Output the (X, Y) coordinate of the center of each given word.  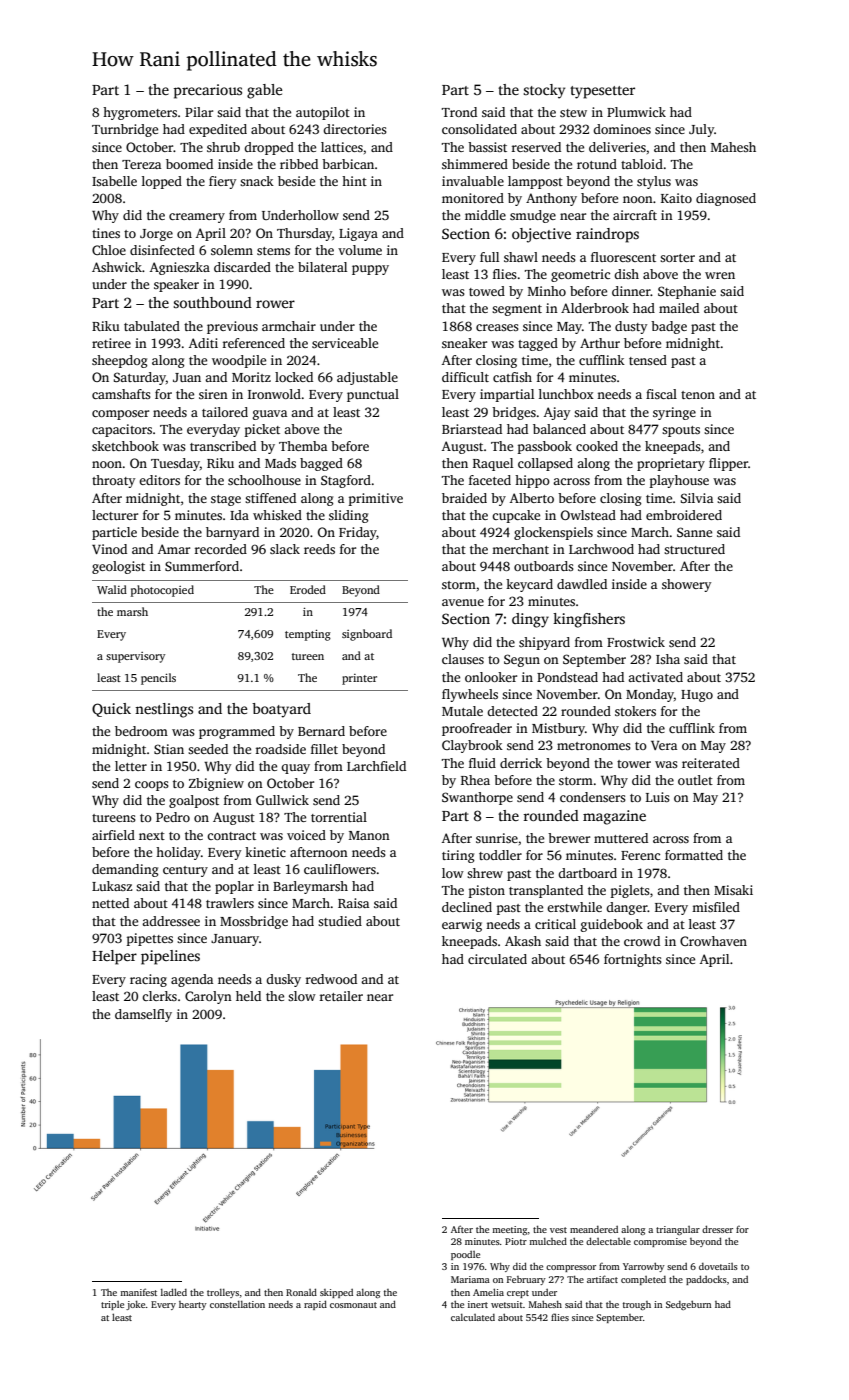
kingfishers (589, 620)
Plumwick (636, 112)
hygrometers (140, 113)
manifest (138, 1292)
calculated (473, 1317)
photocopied (162, 591)
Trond (459, 112)
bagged (321, 464)
